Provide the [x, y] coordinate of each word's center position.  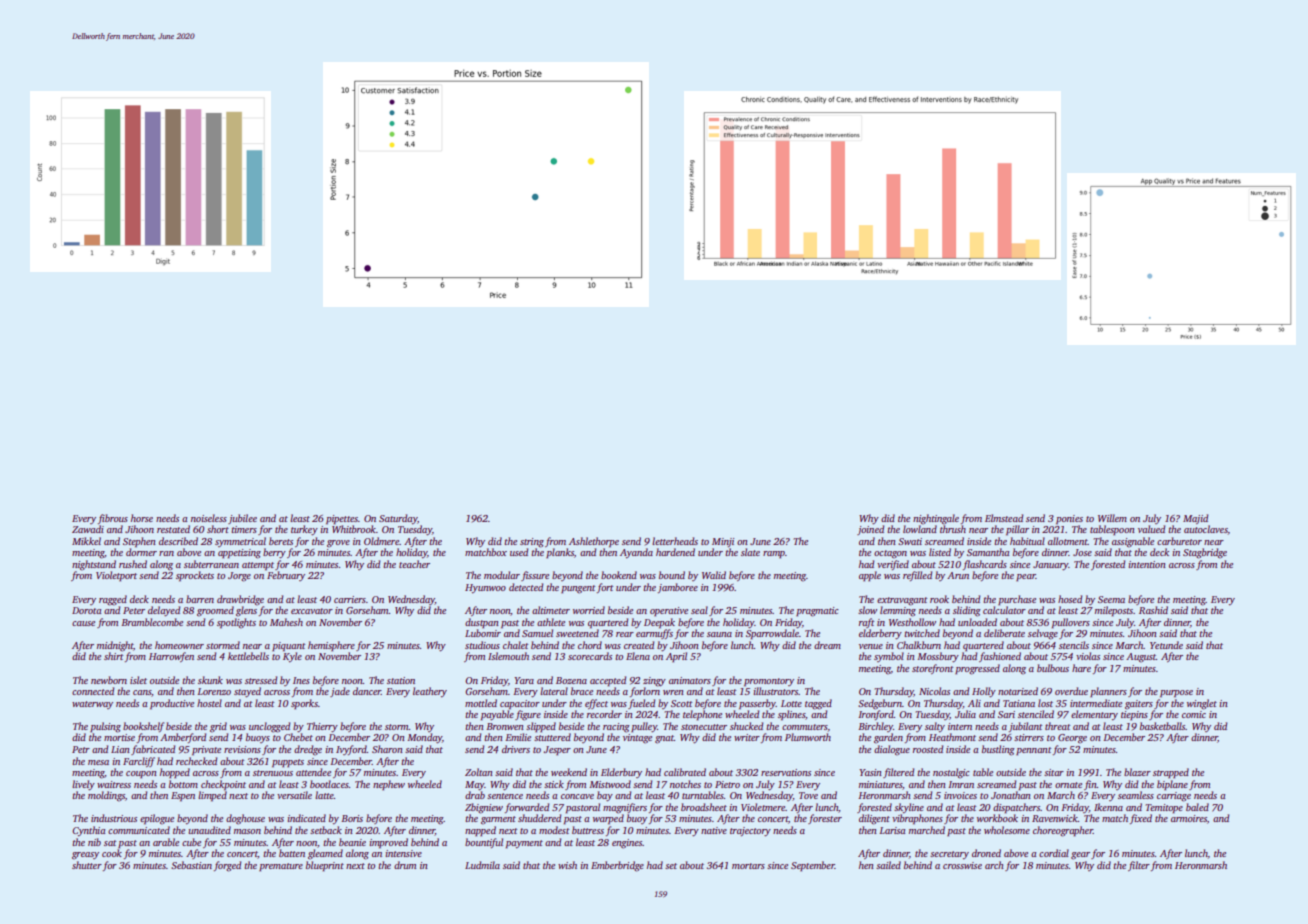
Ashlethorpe [594, 542]
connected [93, 691]
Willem [1112, 518]
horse [142, 518]
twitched [922, 633]
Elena [638, 656]
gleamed [325, 854]
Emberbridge [617, 866]
